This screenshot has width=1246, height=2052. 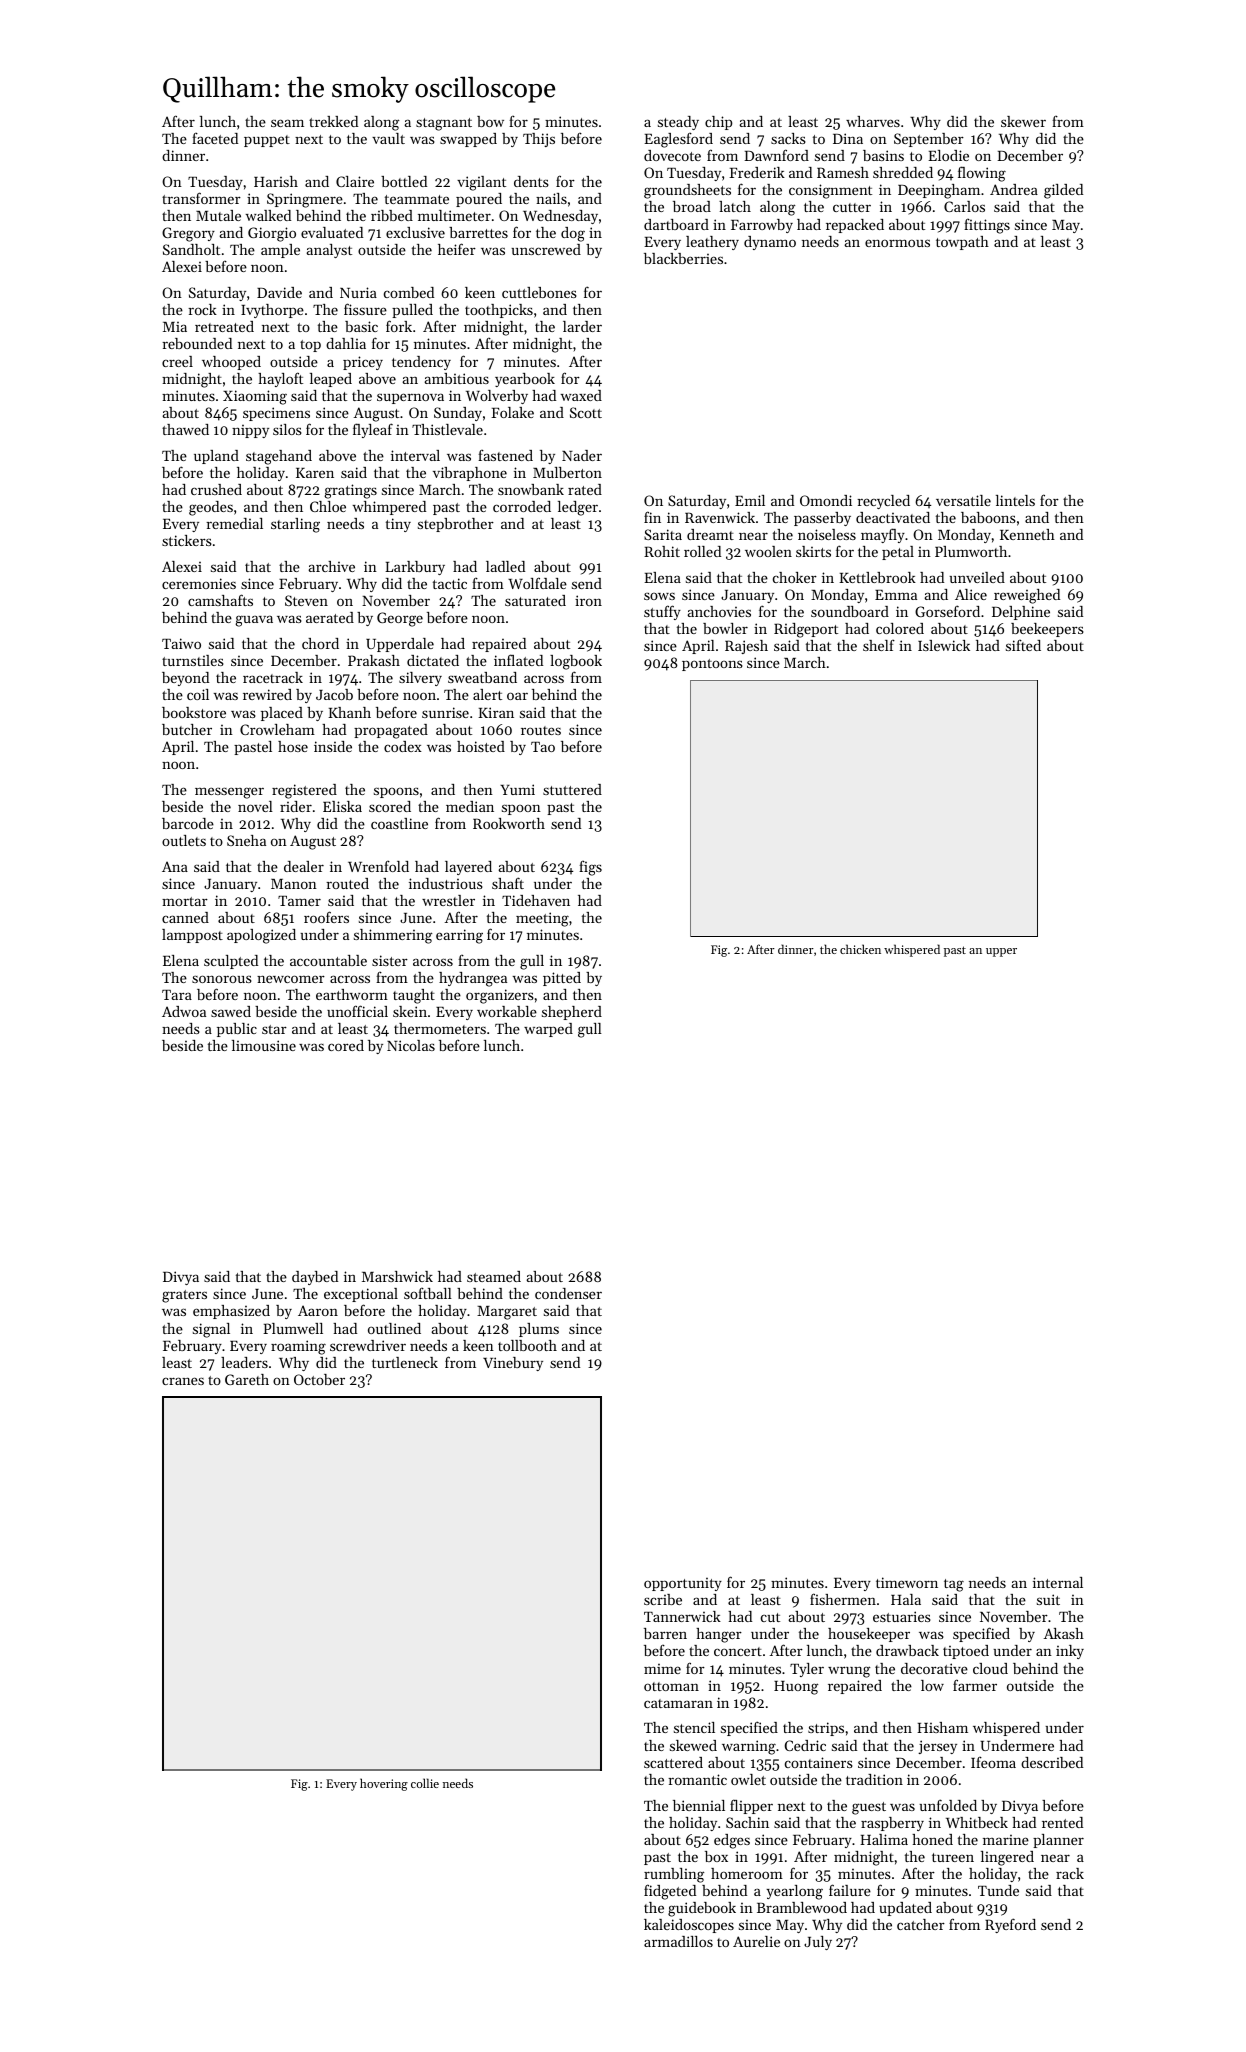 I want to click on pitted, so click(x=562, y=979).
